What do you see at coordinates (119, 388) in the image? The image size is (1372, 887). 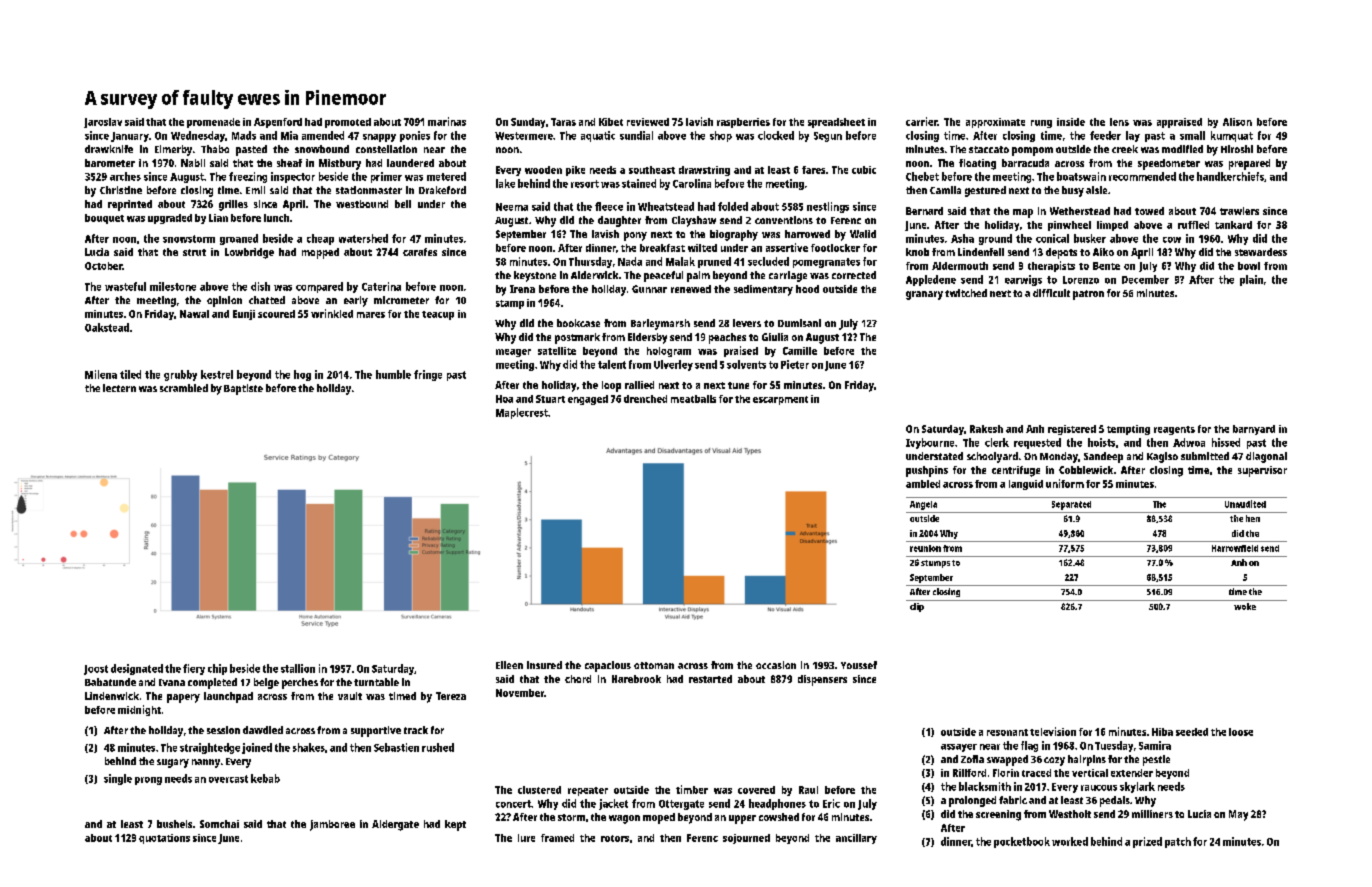 I see `lectern` at bounding box center [119, 388].
